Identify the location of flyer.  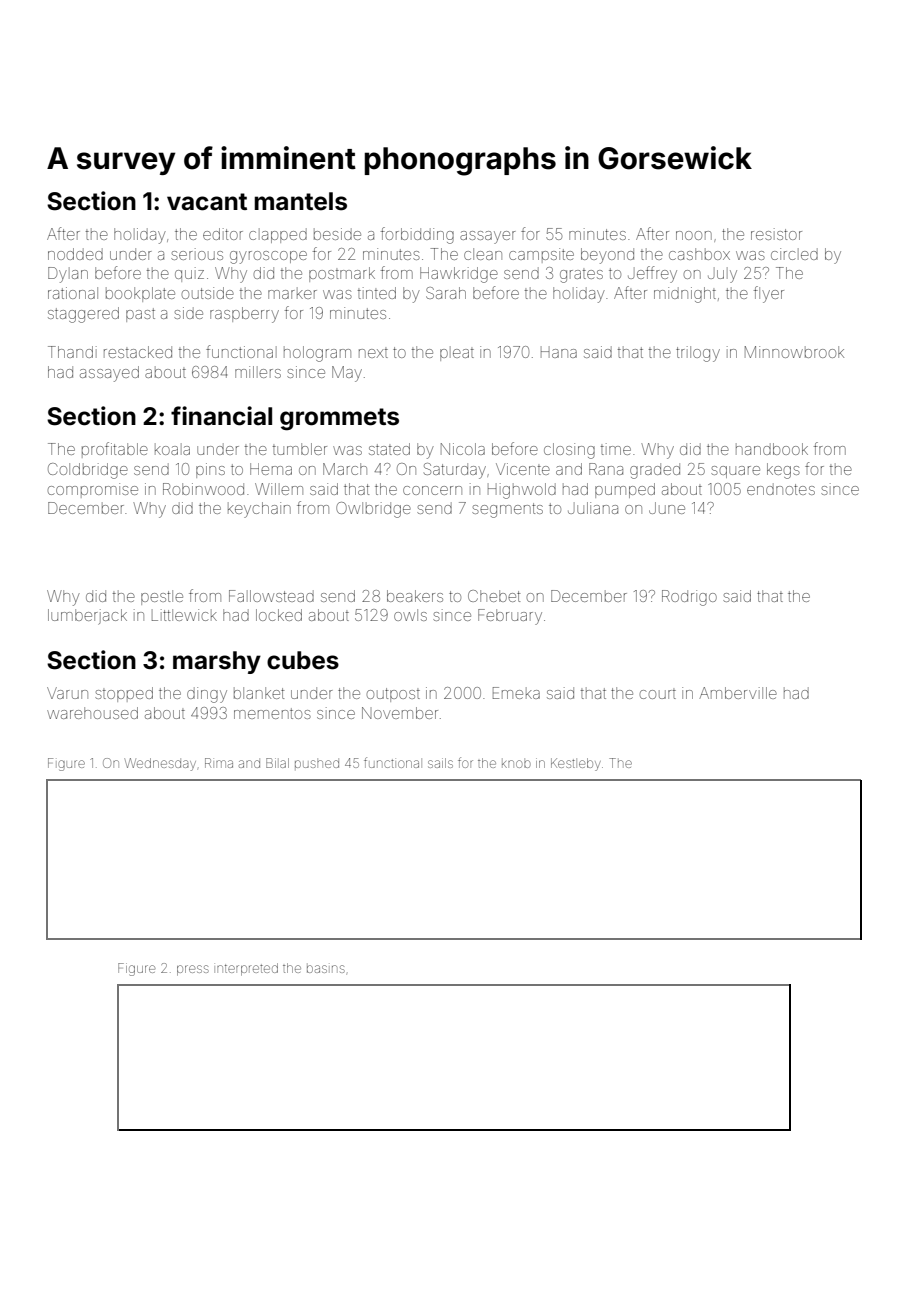
(769, 294).
